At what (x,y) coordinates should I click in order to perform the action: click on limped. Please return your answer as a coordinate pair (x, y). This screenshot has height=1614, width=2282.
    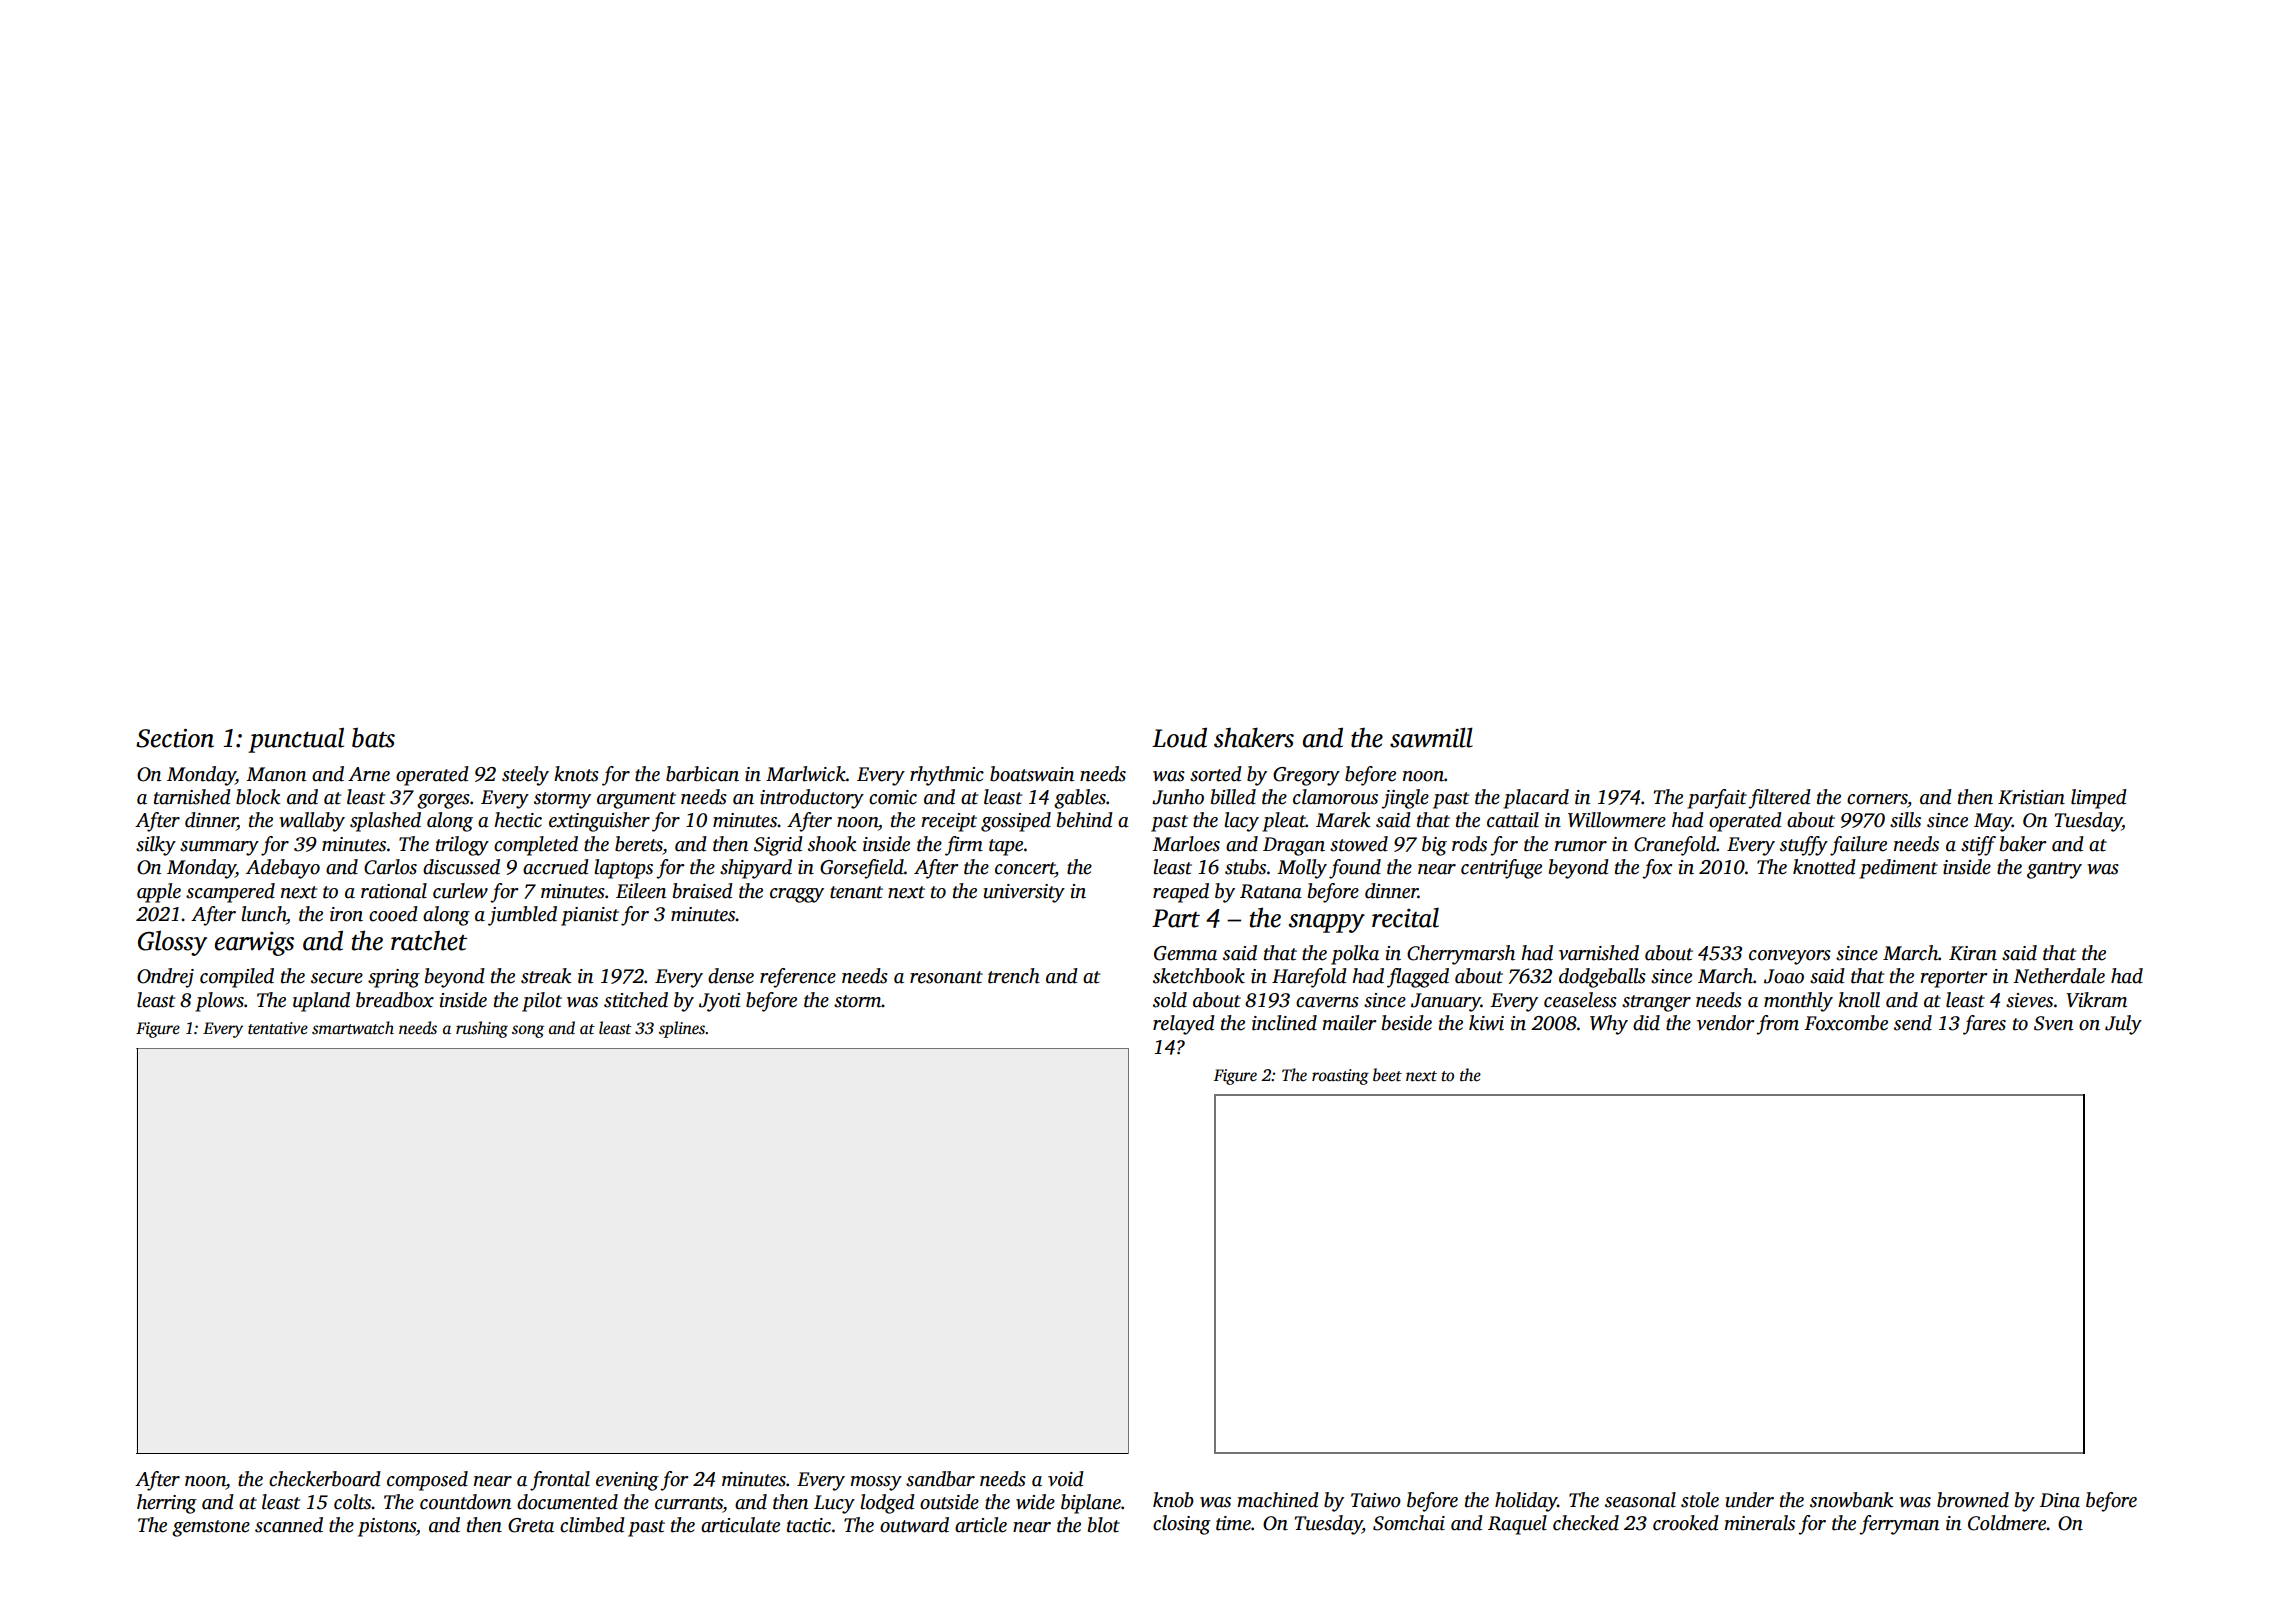
    Looking at the image, I should click on (2099, 799).
